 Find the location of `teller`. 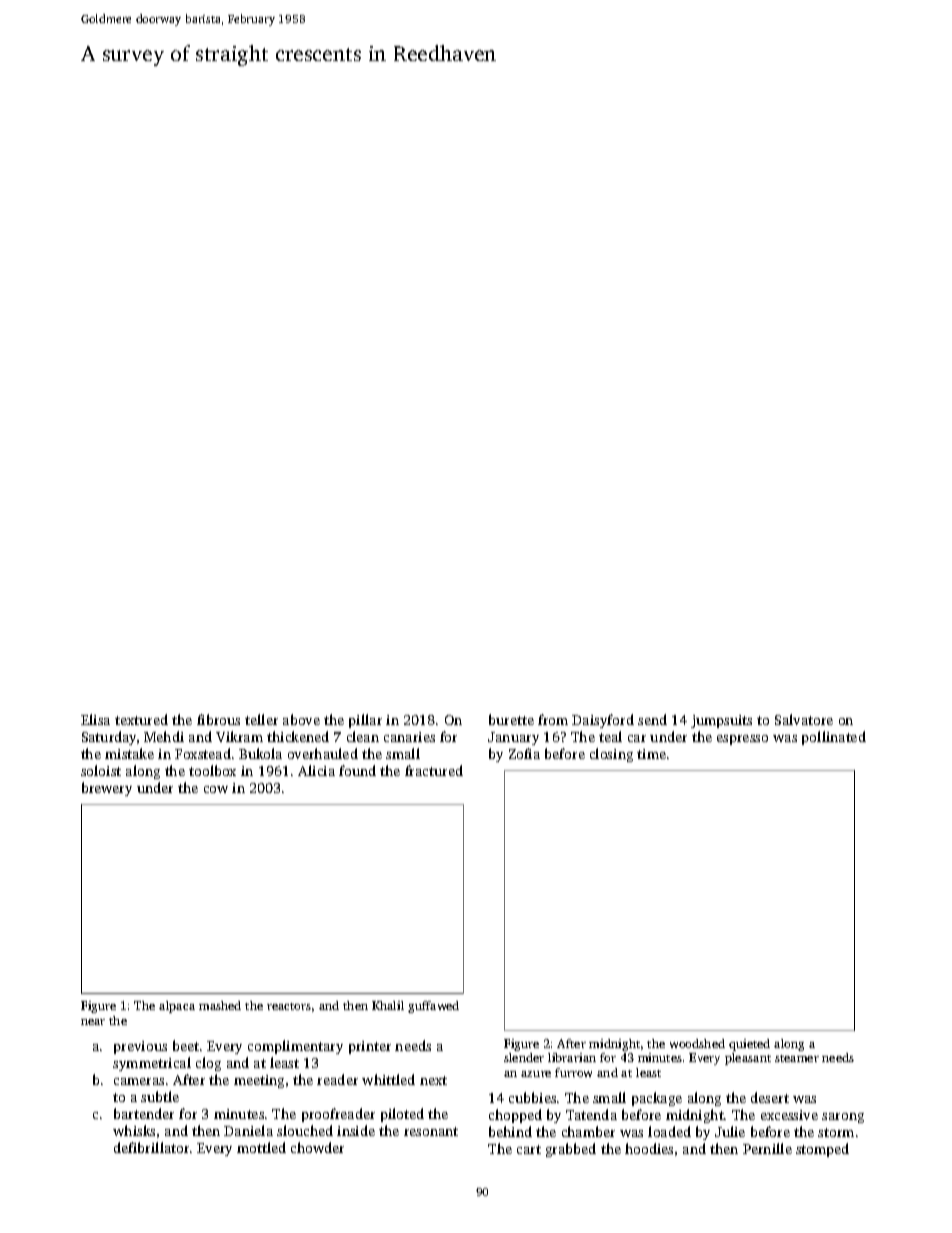

teller is located at coordinates (261, 719).
